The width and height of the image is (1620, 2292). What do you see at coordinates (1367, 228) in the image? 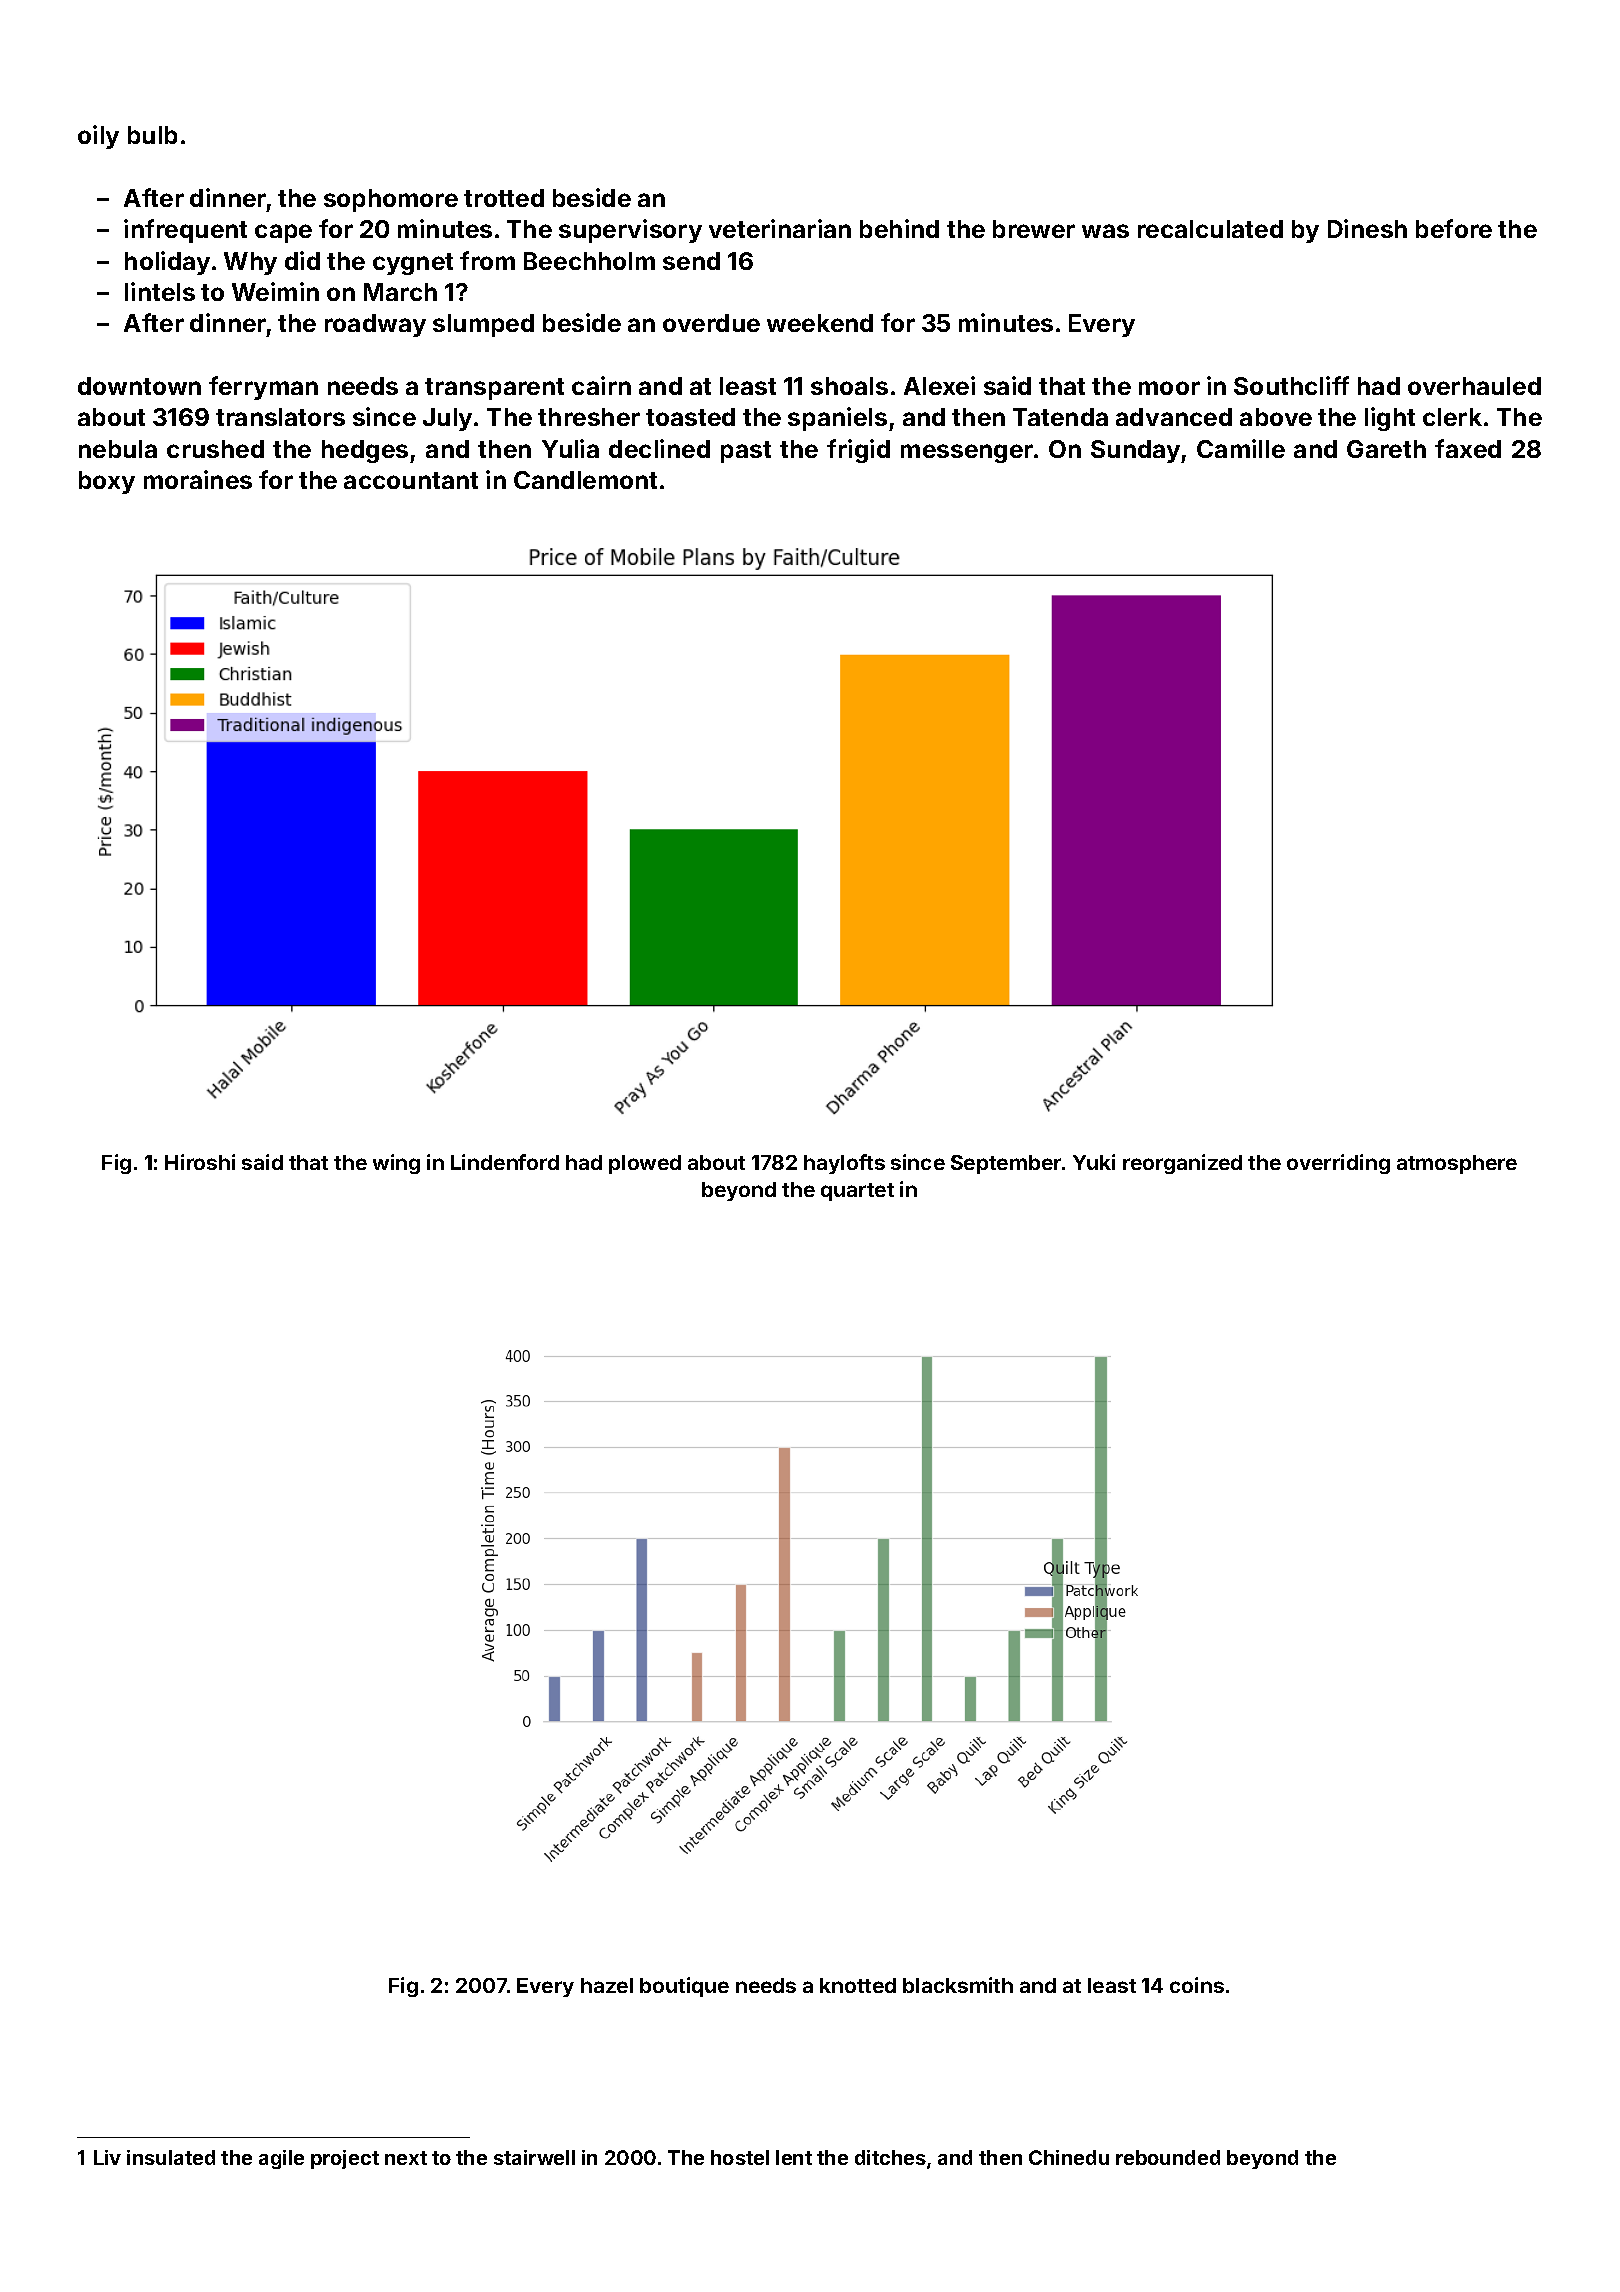
I see `Dinesh` at bounding box center [1367, 228].
